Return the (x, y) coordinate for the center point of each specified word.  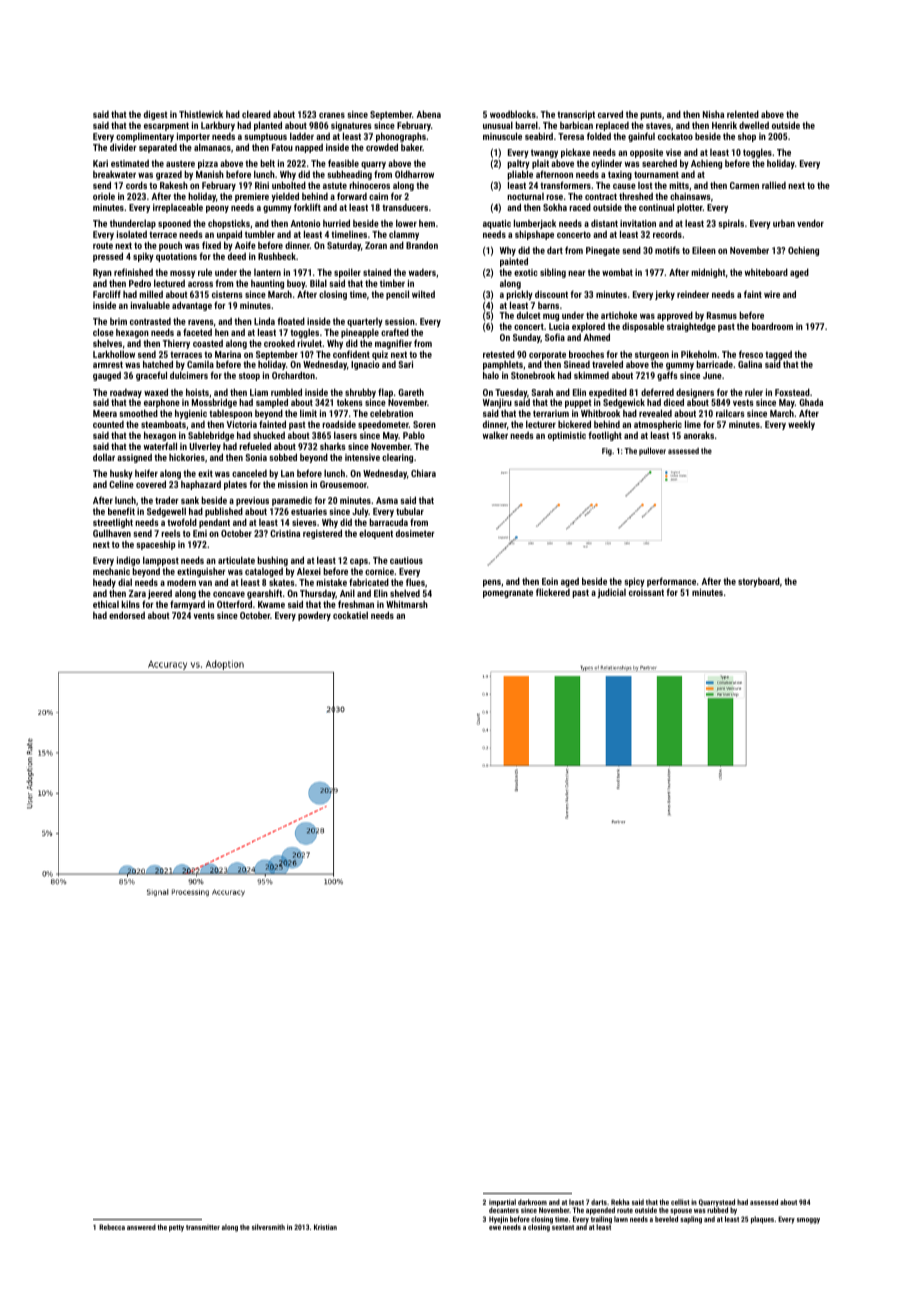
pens (492, 583)
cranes (332, 115)
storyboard (759, 582)
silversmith (268, 1227)
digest (156, 115)
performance (671, 583)
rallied (774, 185)
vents (204, 615)
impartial (502, 1203)
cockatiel (350, 615)
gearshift (264, 594)
